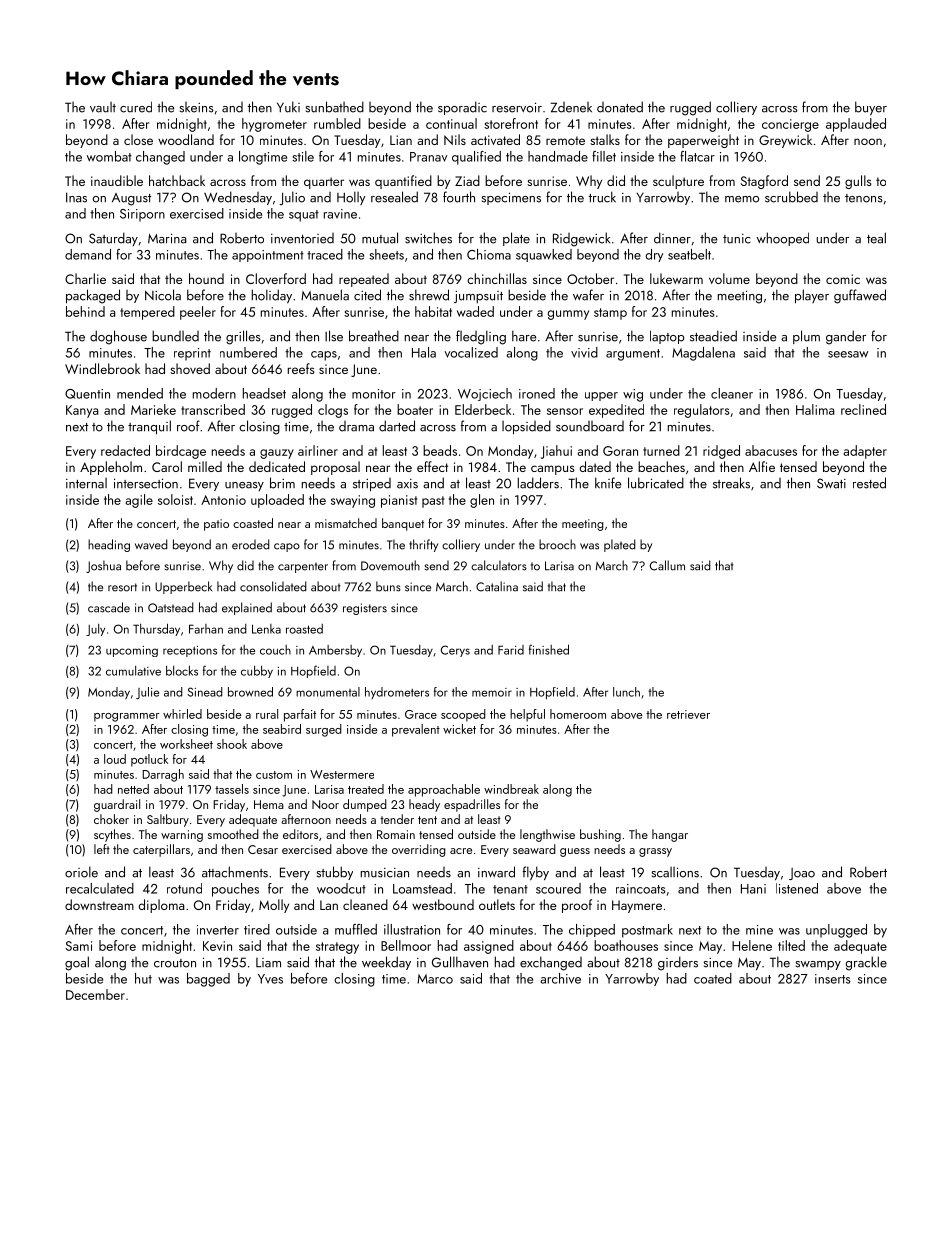  What do you see at coordinates (620, 107) in the document?
I see `donated` at bounding box center [620, 107].
